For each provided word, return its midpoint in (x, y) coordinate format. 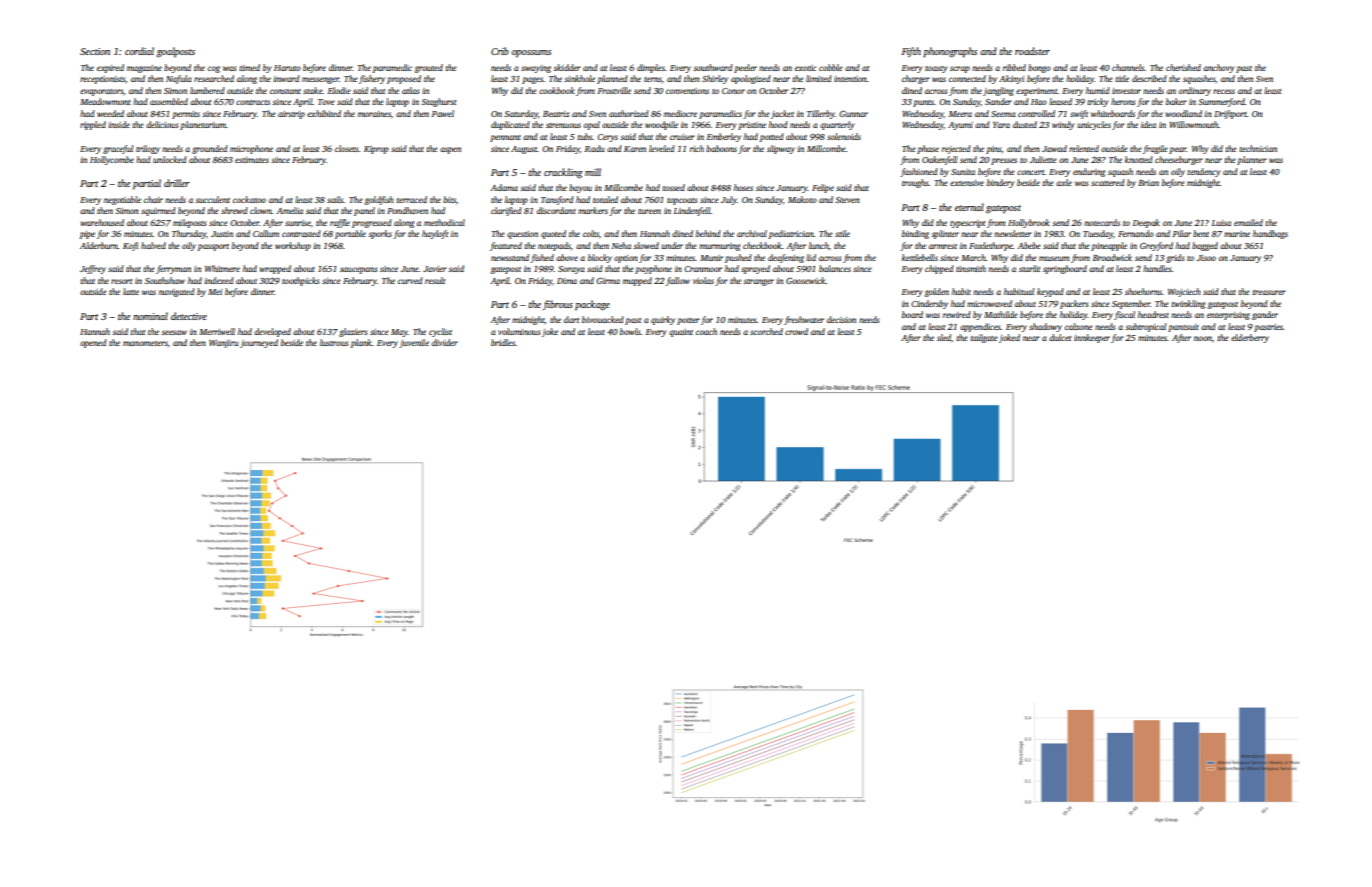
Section (95, 51)
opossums (531, 53)
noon (1203, 338)
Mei (215, 292)
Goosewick (806, 280)
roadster (1032, 51)
